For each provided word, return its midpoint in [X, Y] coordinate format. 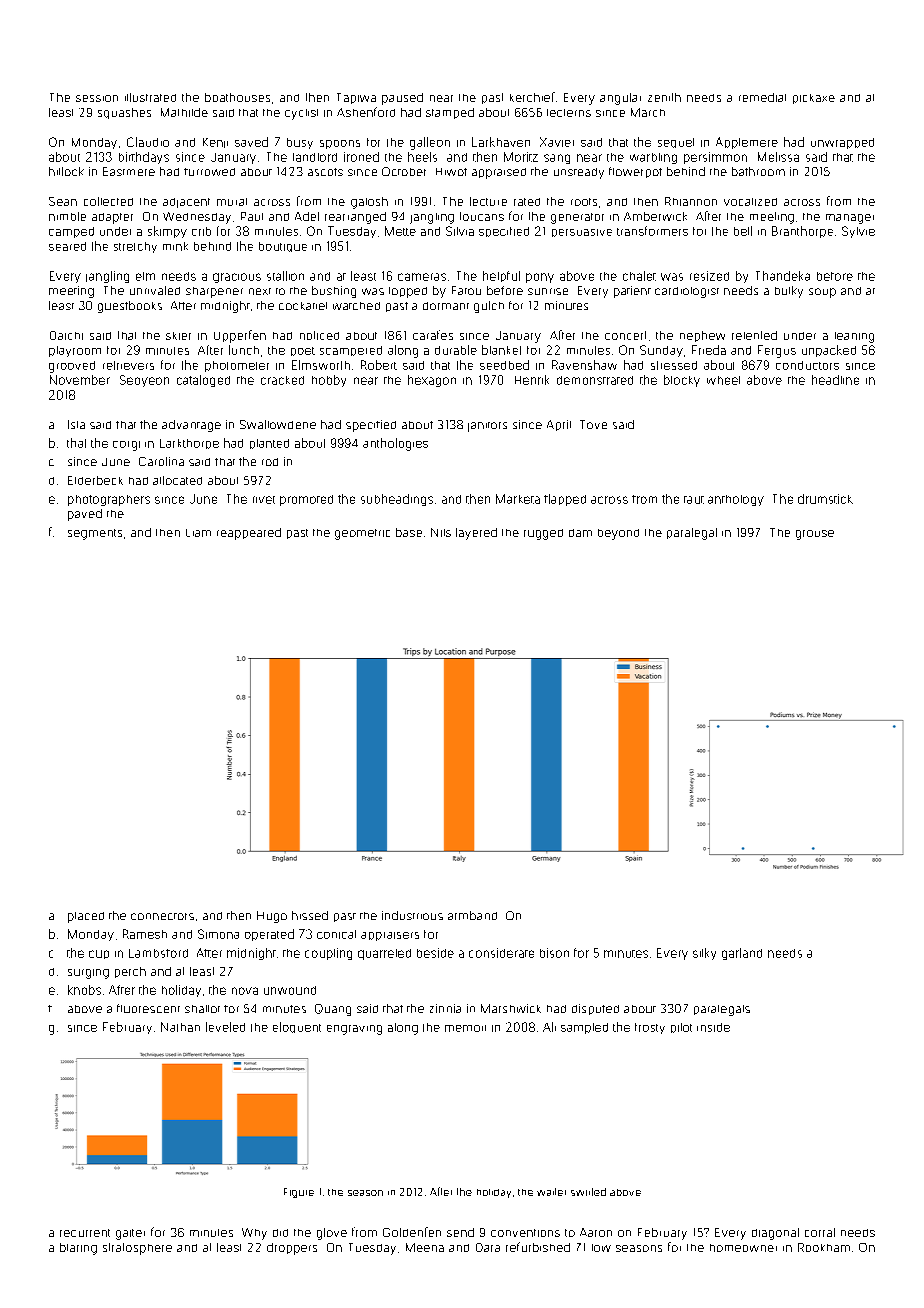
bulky [789, 292]
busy [300, 143]
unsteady [579, 173]
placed [86, 917]
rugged [543, 534]
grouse [815, 535]
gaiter [130, 1234]
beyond [618, 534]
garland [742, 954]
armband [472, 915]
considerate [501, 953]
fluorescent [148, 1008]
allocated [177, 480]
